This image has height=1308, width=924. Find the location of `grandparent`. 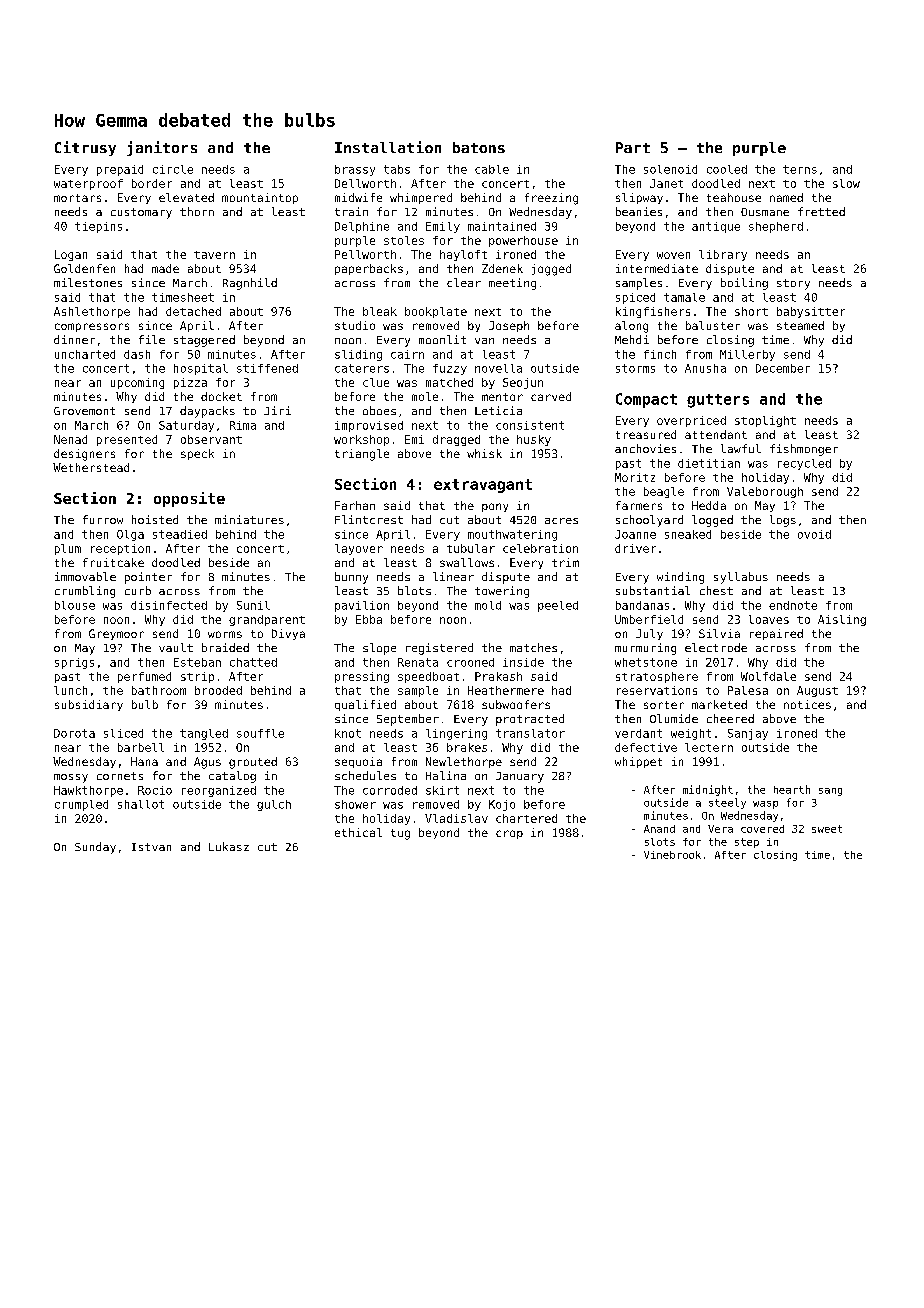

grandparent is located at coordinates (267, 620).
